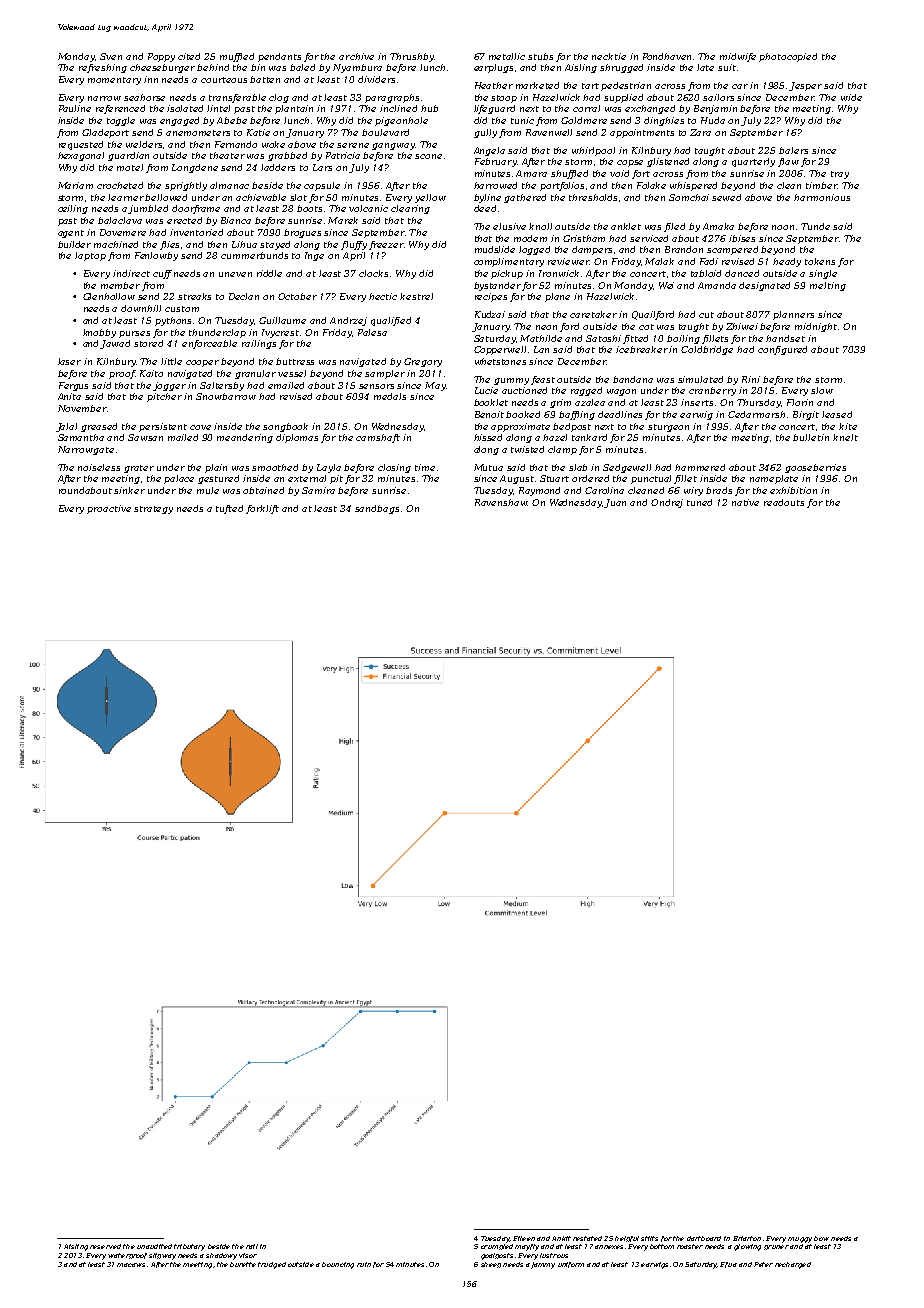 This screenshot has width=924, height=1308. I want to click on Eileen, so click(524, 1238).
